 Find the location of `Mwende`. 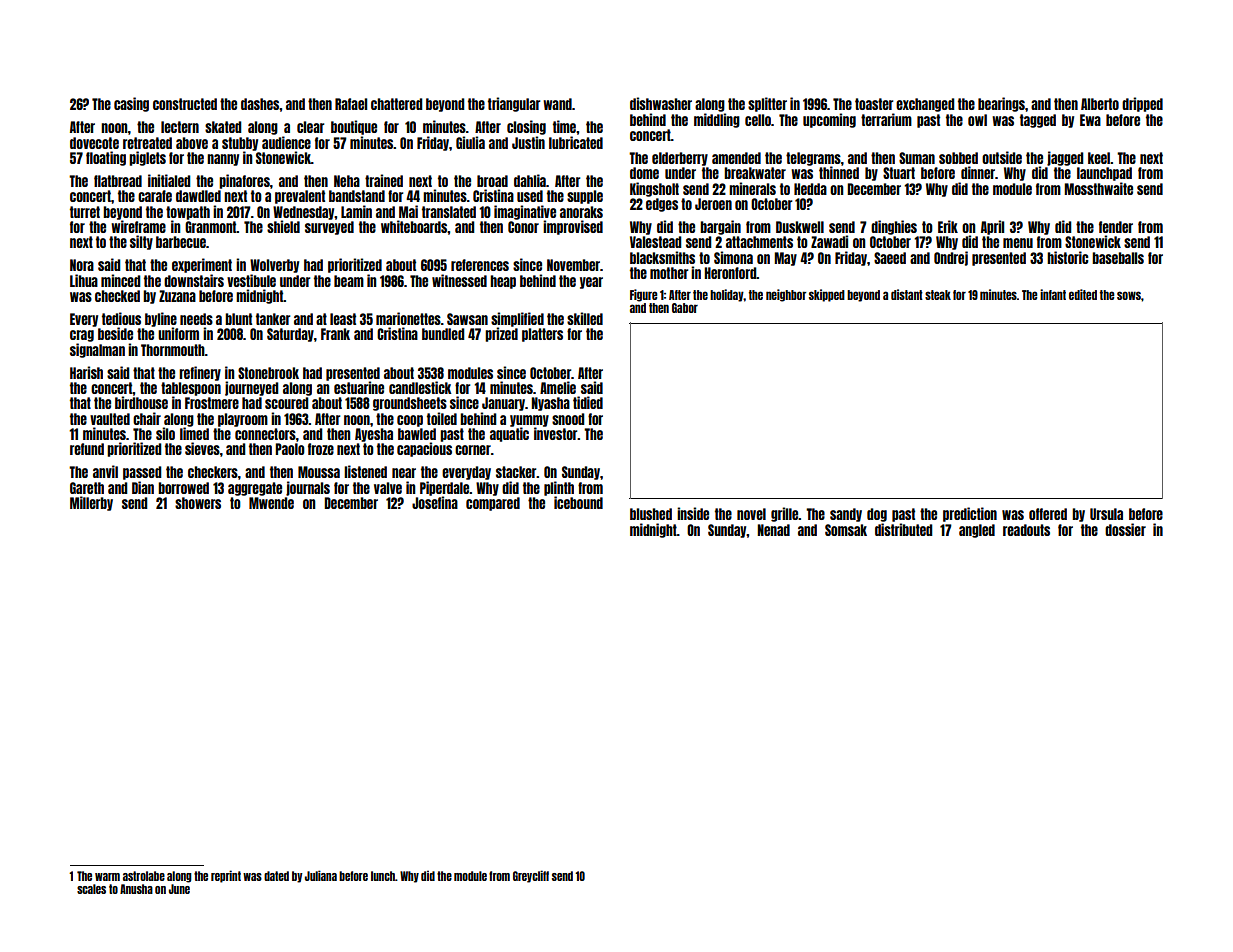

Mwende is located at coordinates (271, 503).
